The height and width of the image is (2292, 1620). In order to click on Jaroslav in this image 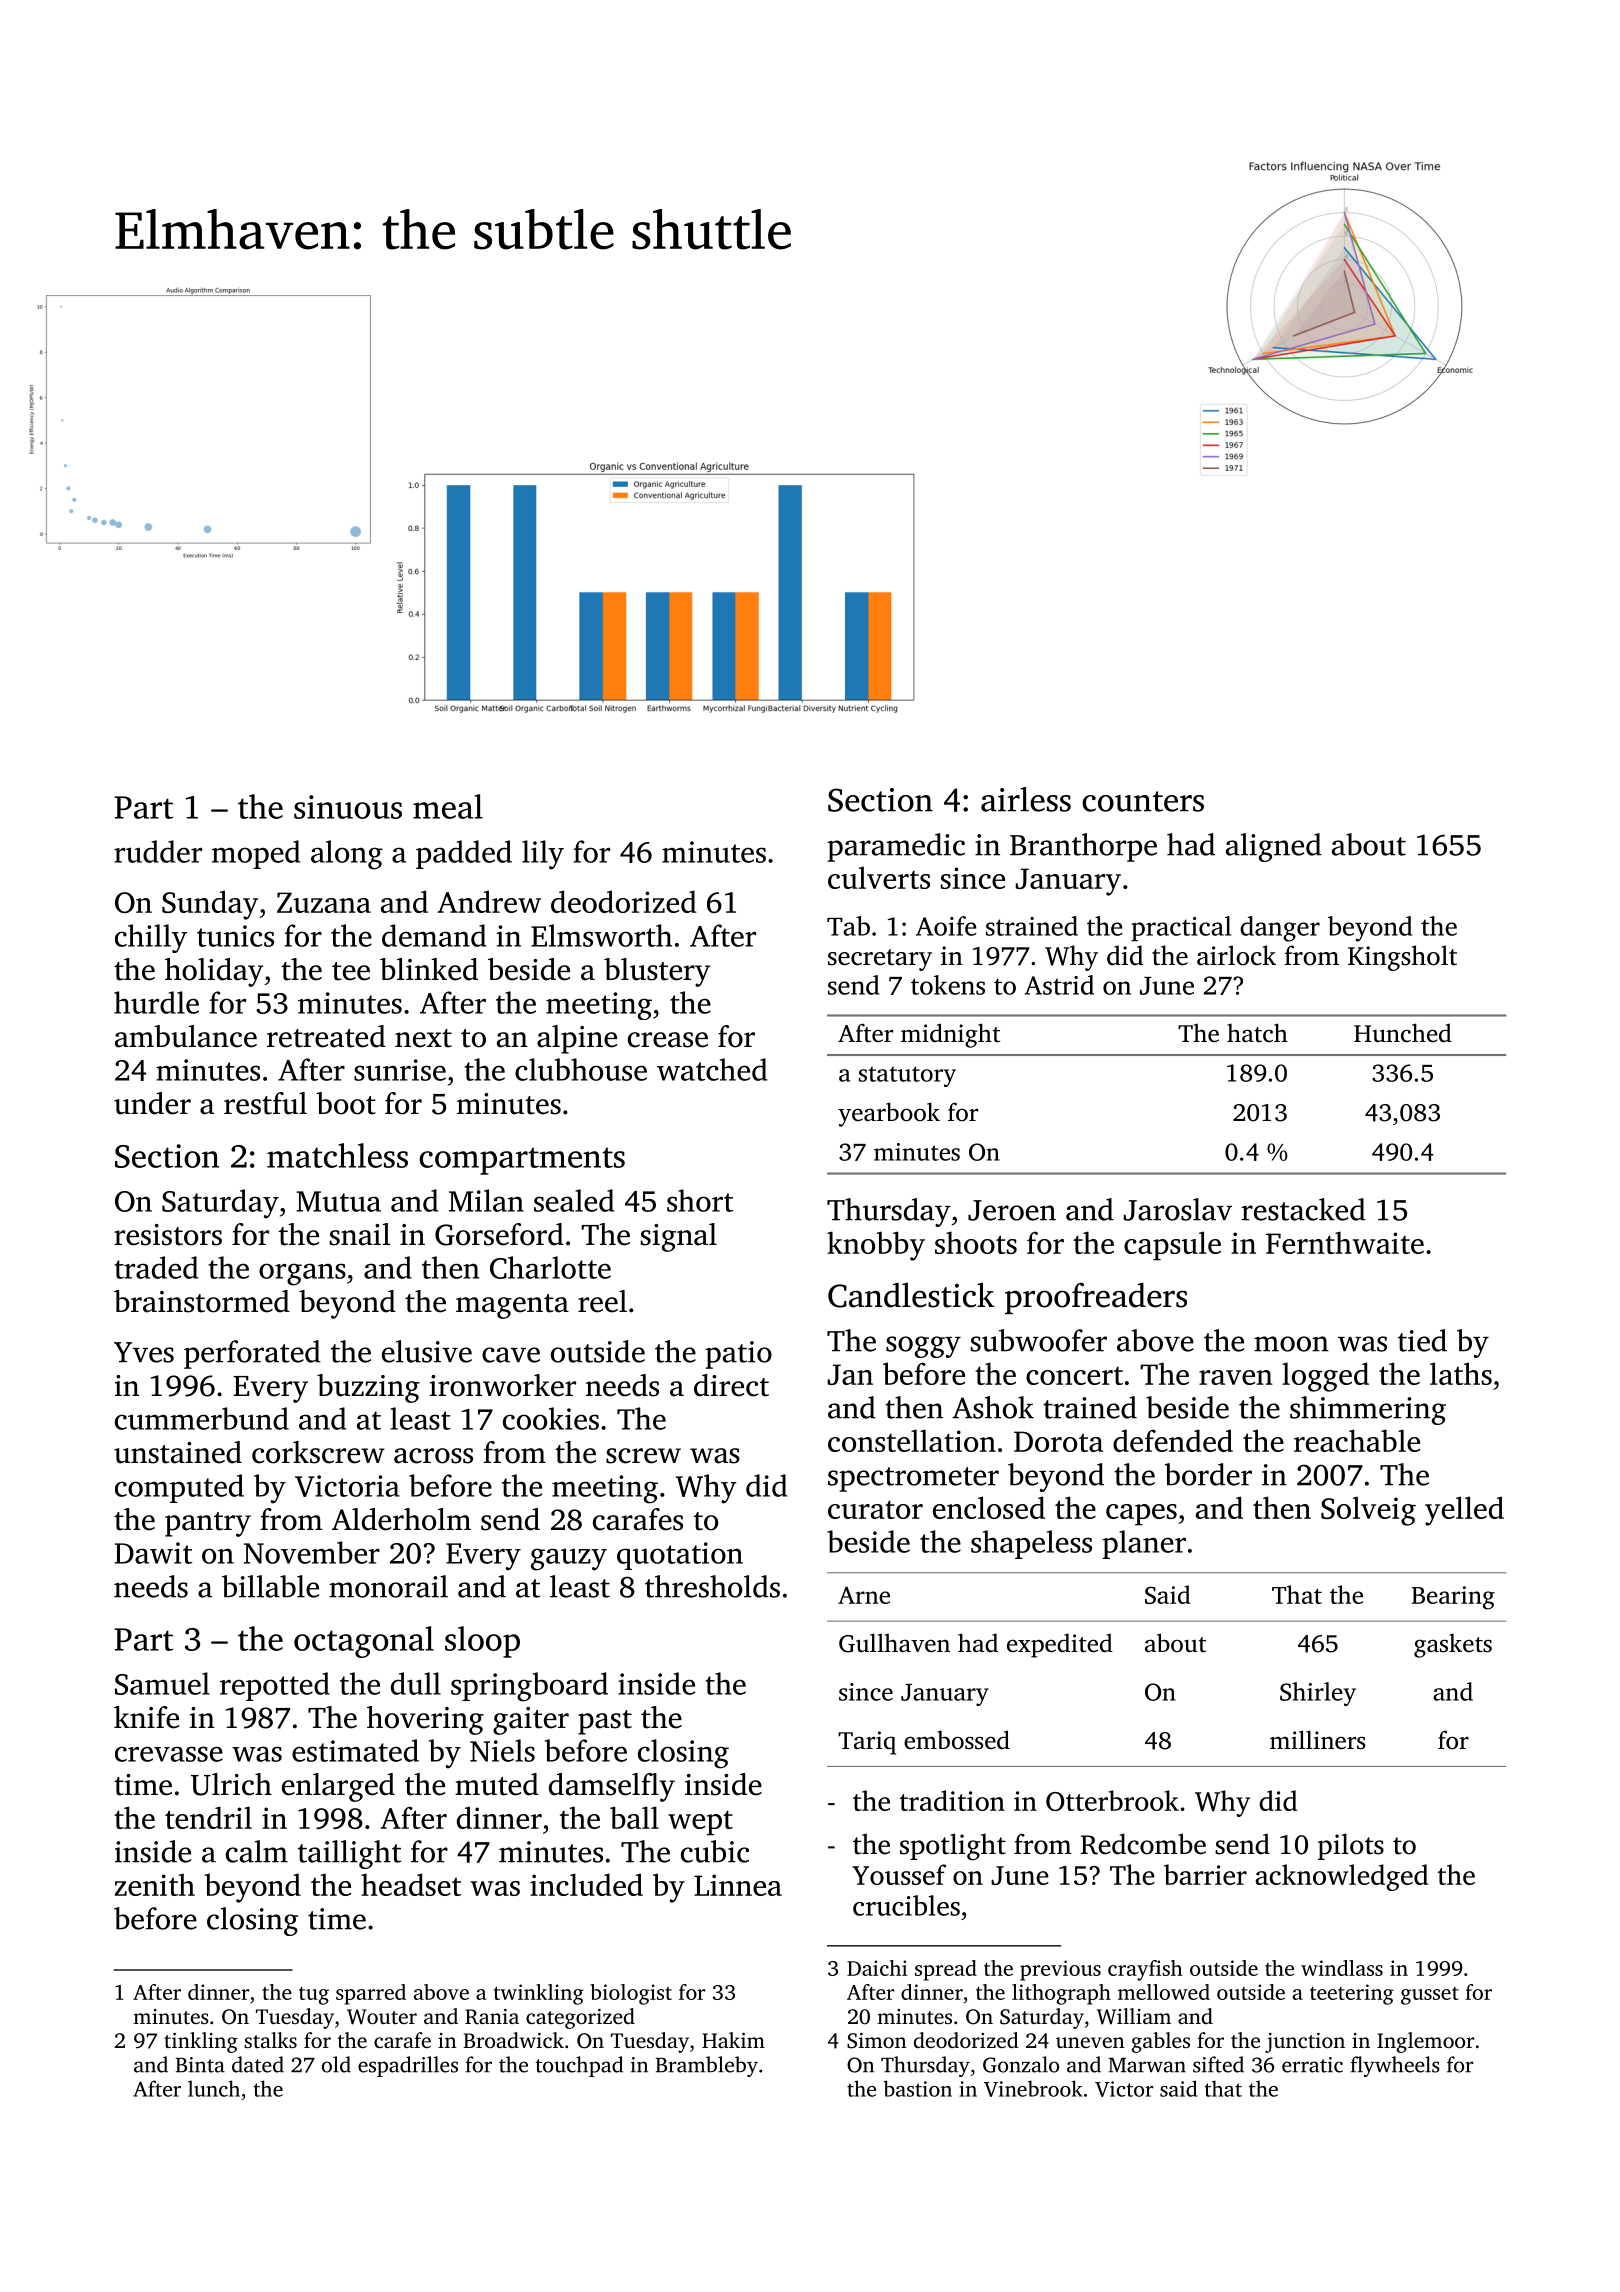, I will do `click(1177, 1209)`.
